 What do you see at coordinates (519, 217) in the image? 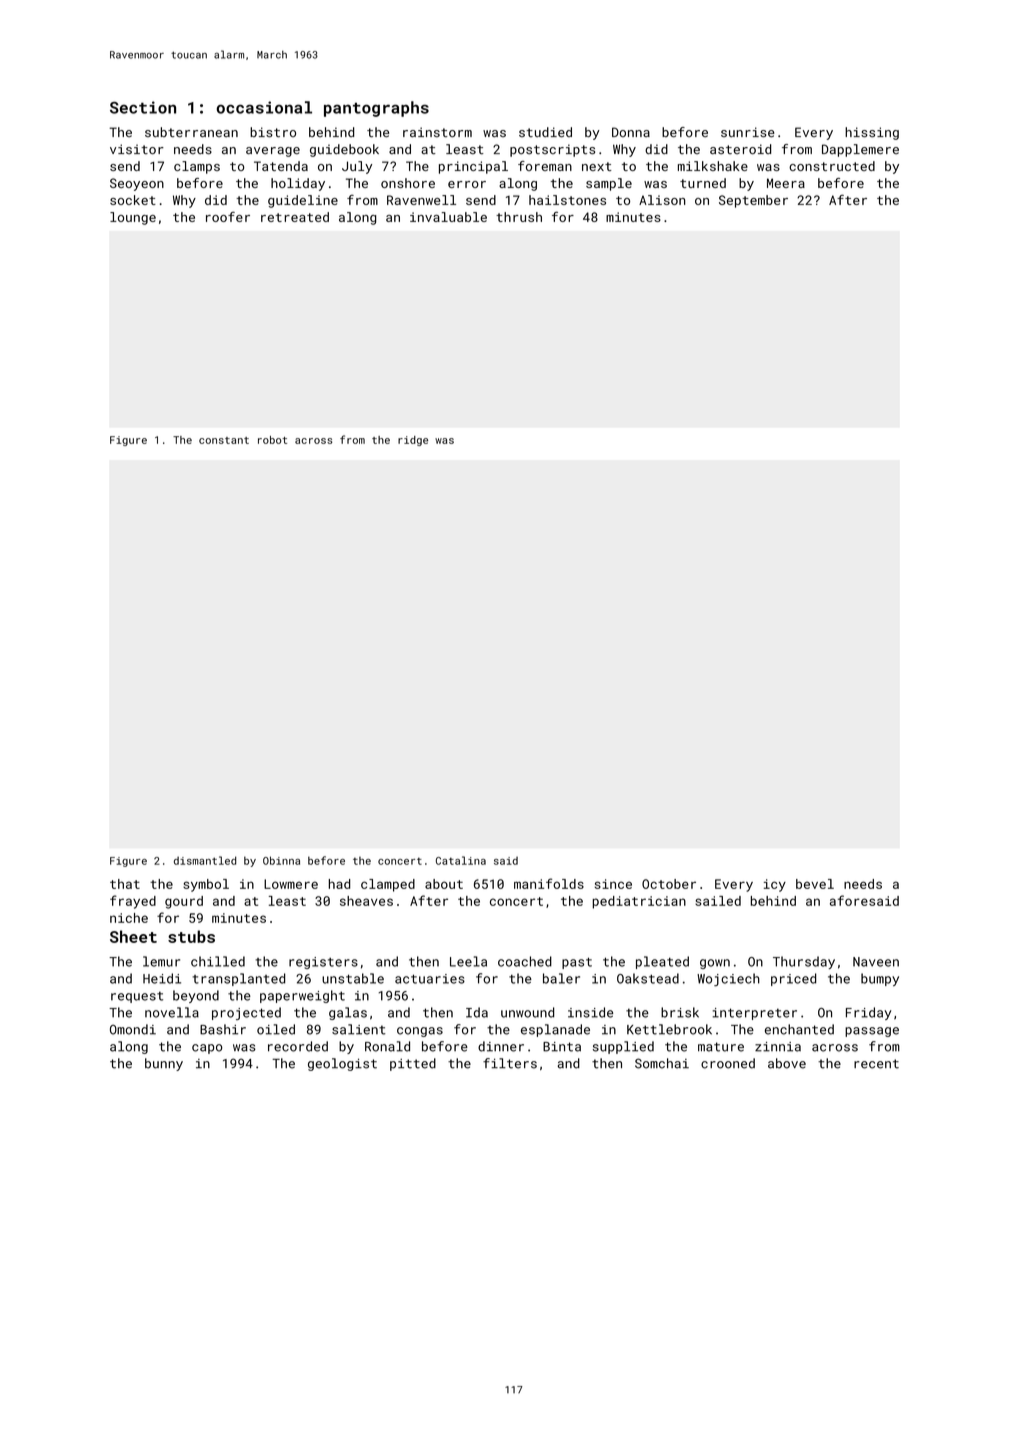
I see `thrush` at bounding box center [519, 217].
